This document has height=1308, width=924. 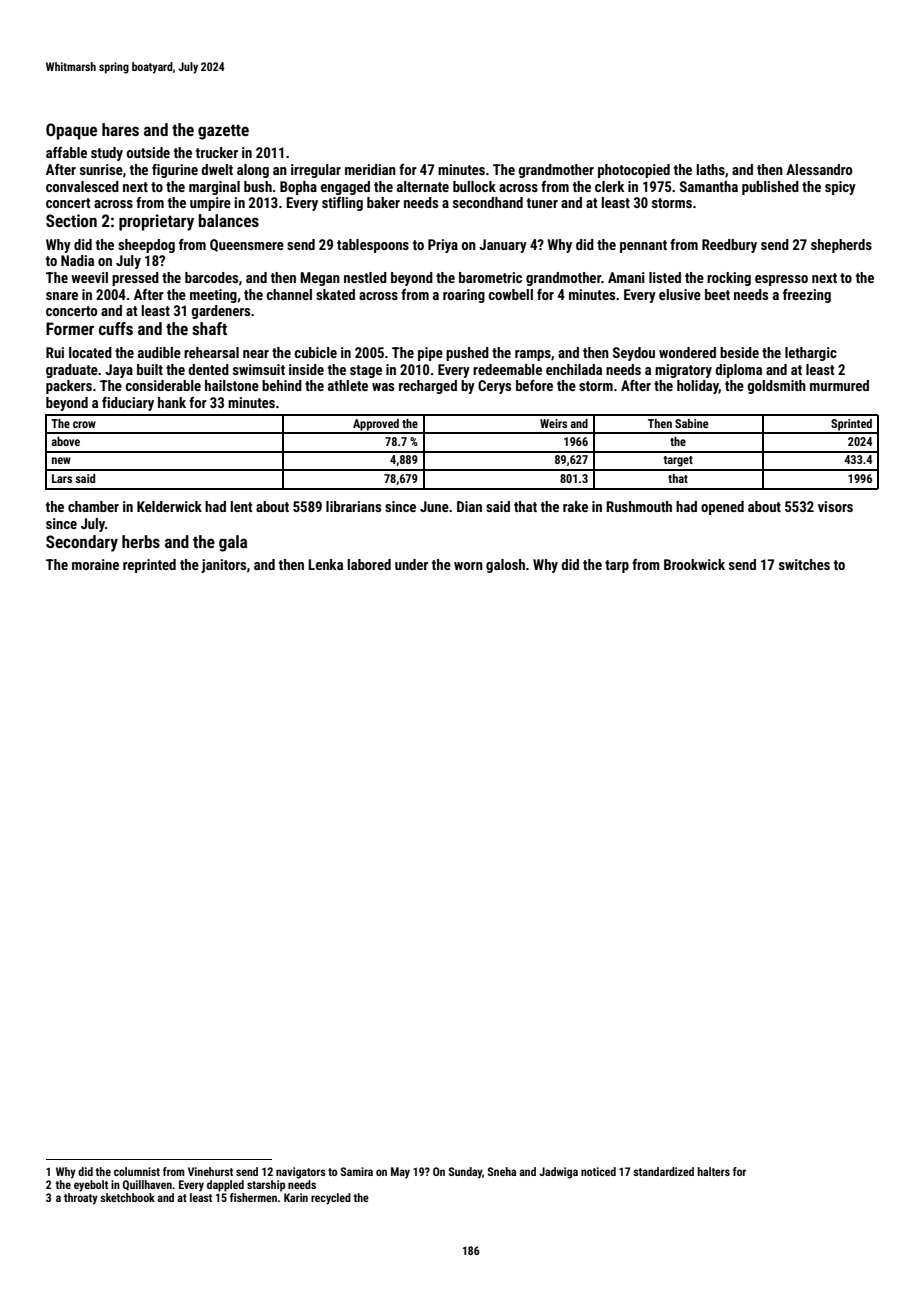 What do you see at coordinates (804, 564) in the document?
I see `switches` at bounding box center [804, 564].
